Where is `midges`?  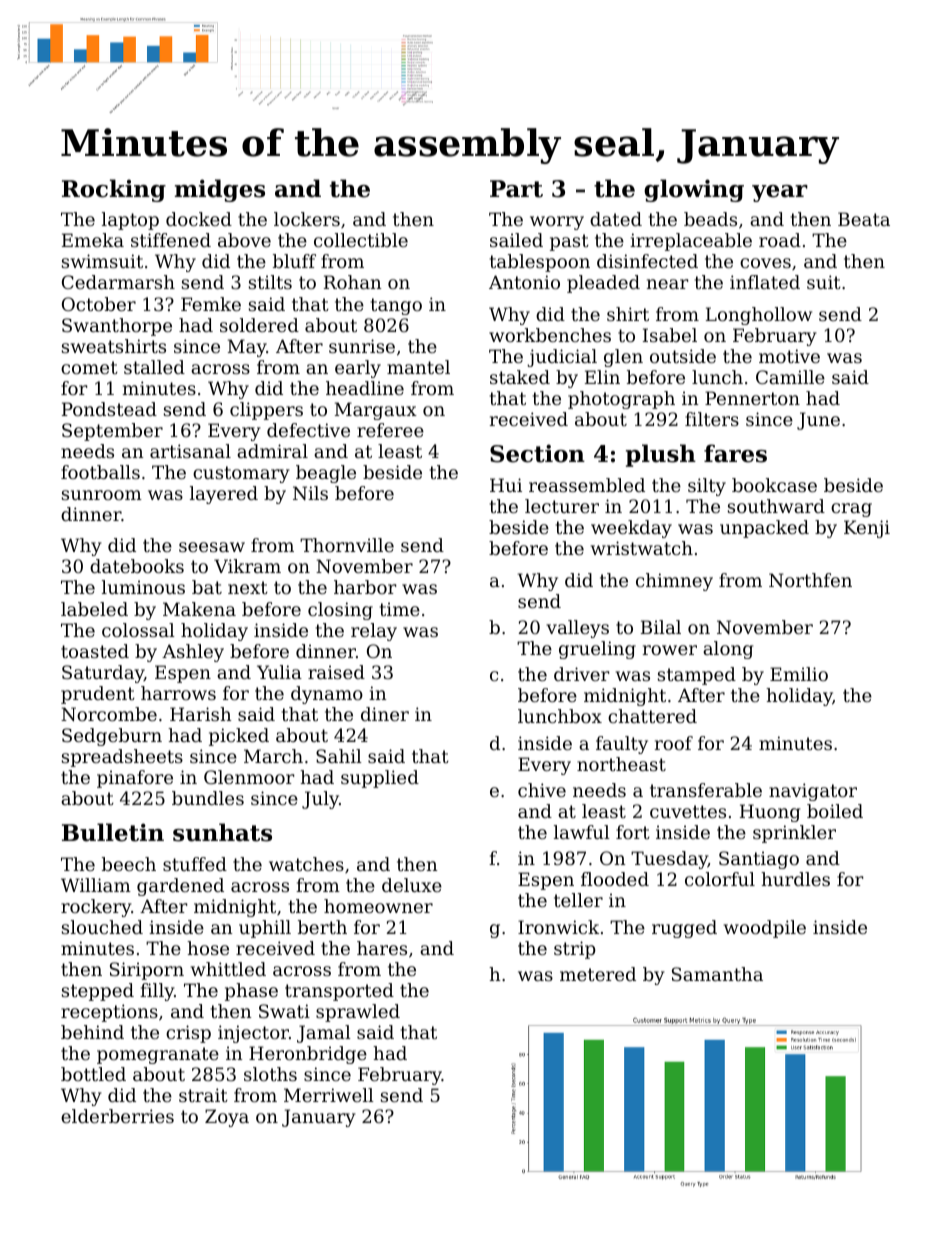
midges is located at coordinates (220, 190).
